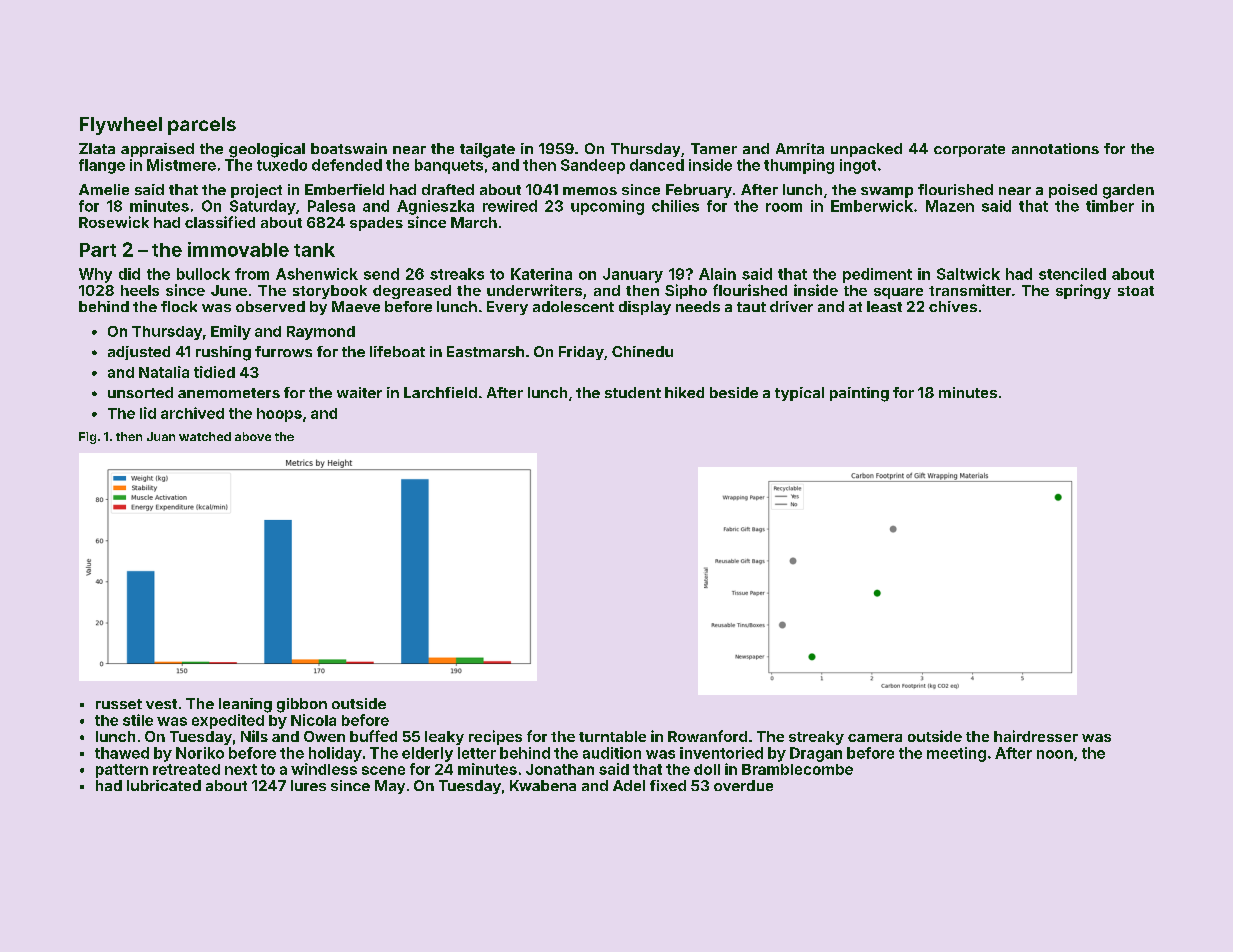  What do you see at coordinates (308, 785) in the screenshot?
I see `lures` at bounding box center [308, 785].
